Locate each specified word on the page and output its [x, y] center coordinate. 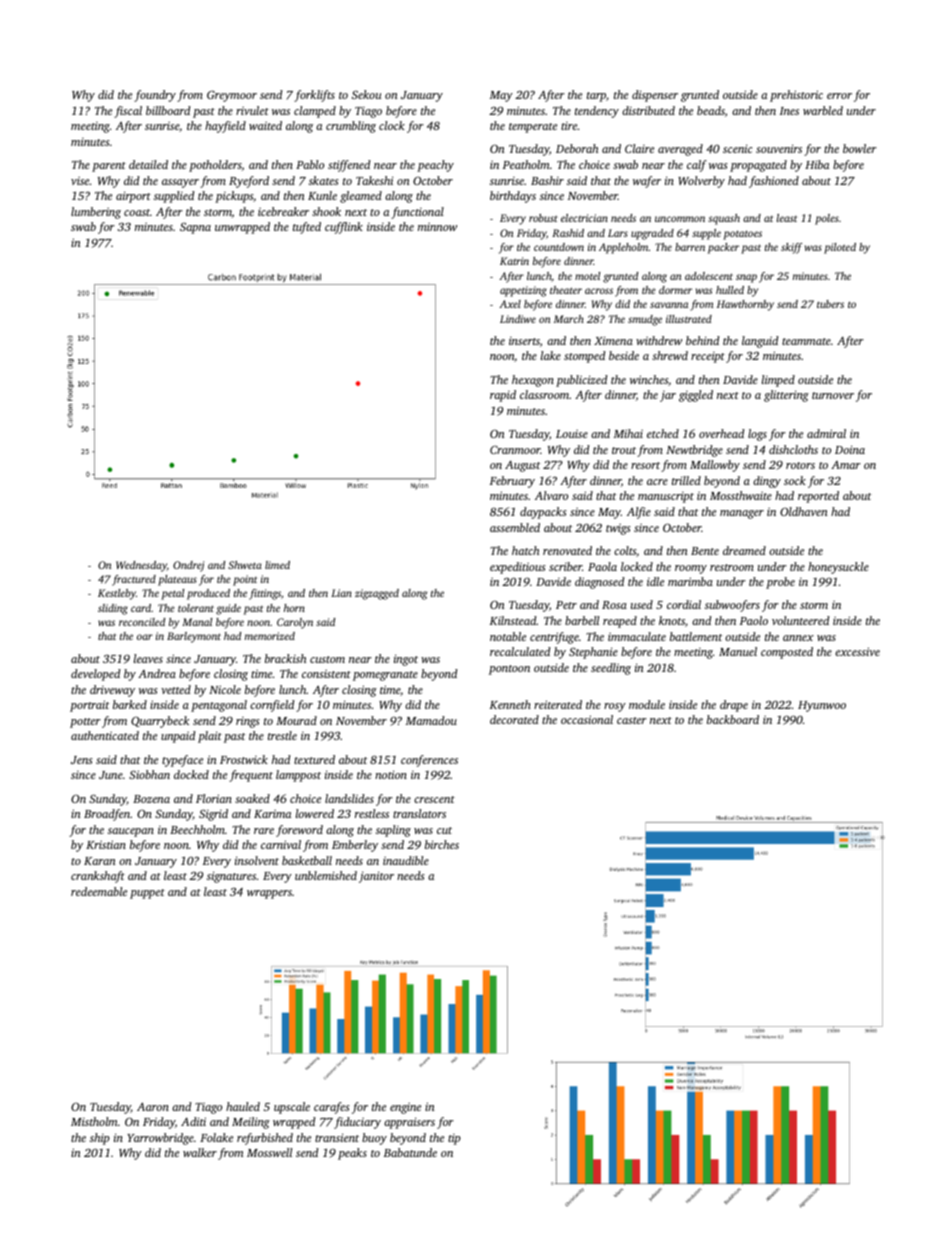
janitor [376, 877]
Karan [100, 861]
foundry [155, 96]
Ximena [613, 340]
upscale [292, 1108]
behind [703, 340]
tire [569, 126]
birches [442, 844]
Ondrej [188, 566]
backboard [733, 719]
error [839, 96]
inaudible [406, 860]
